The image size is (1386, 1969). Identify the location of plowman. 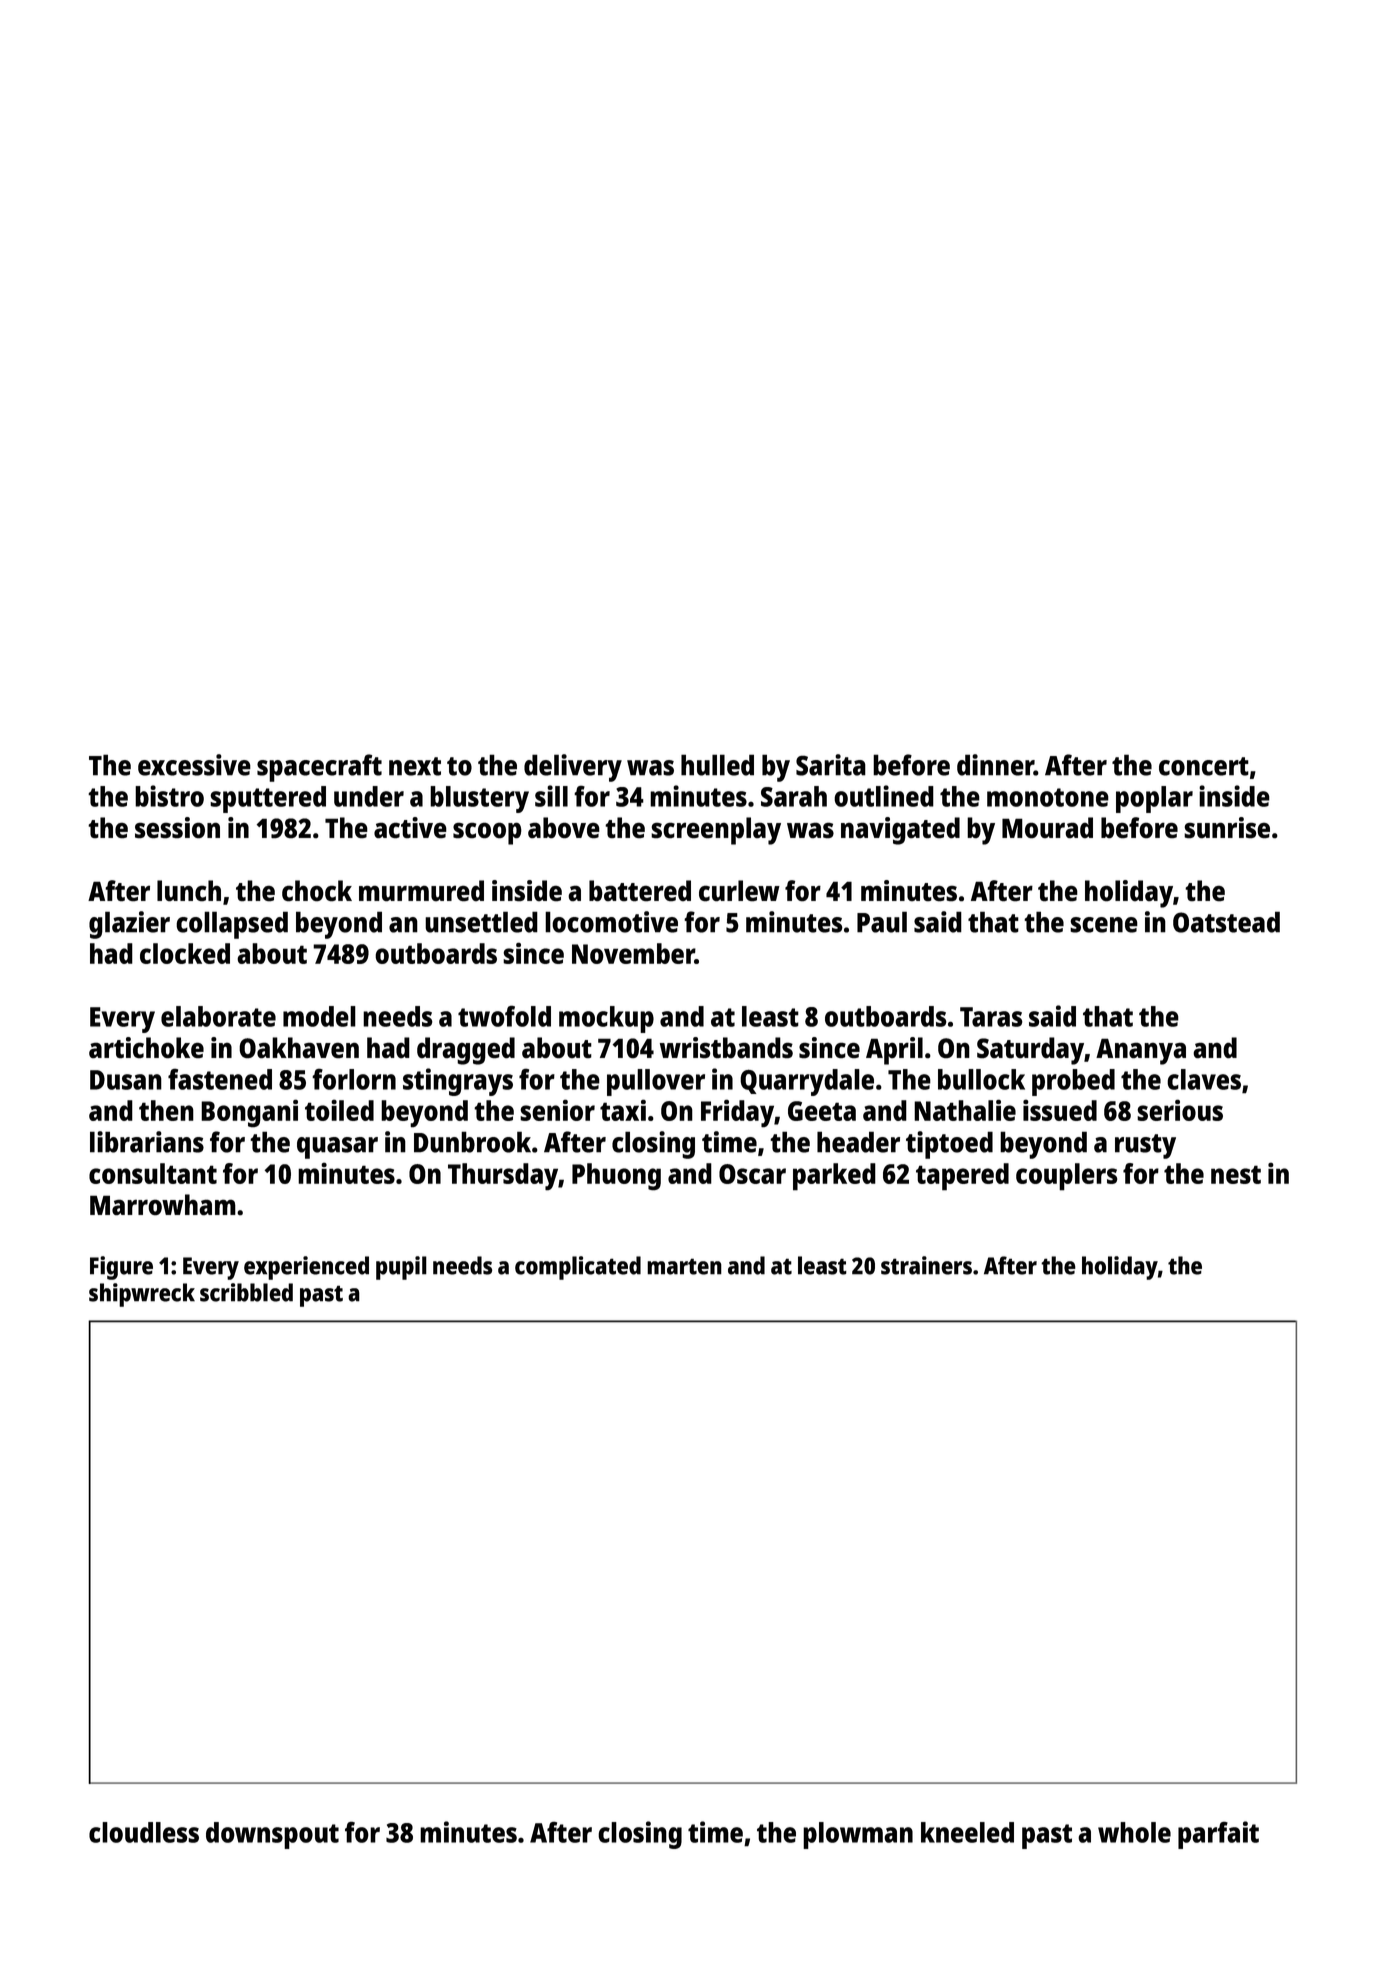
(858, 1835).
